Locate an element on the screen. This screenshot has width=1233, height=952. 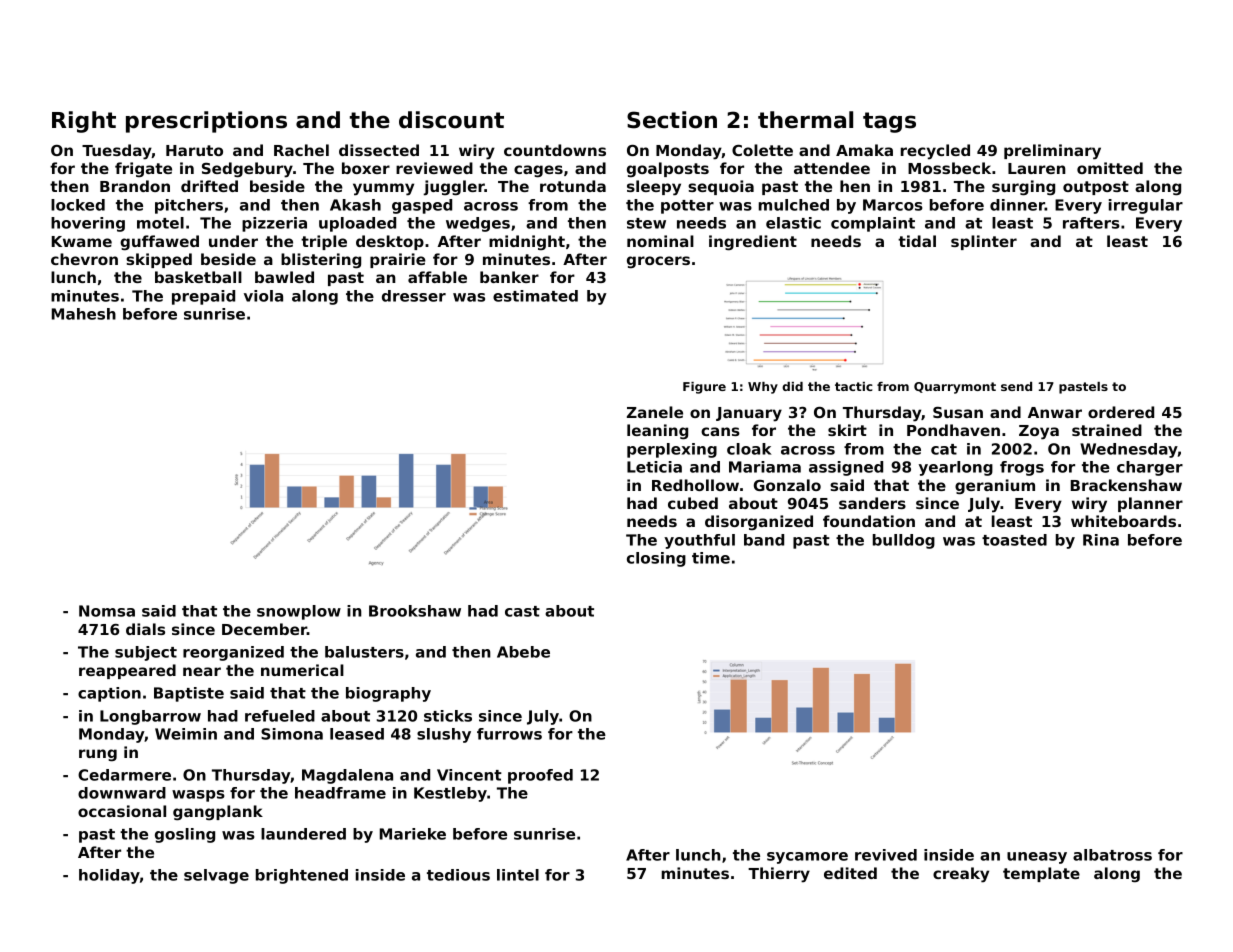
midnight is located at coordinates (527, 242).
